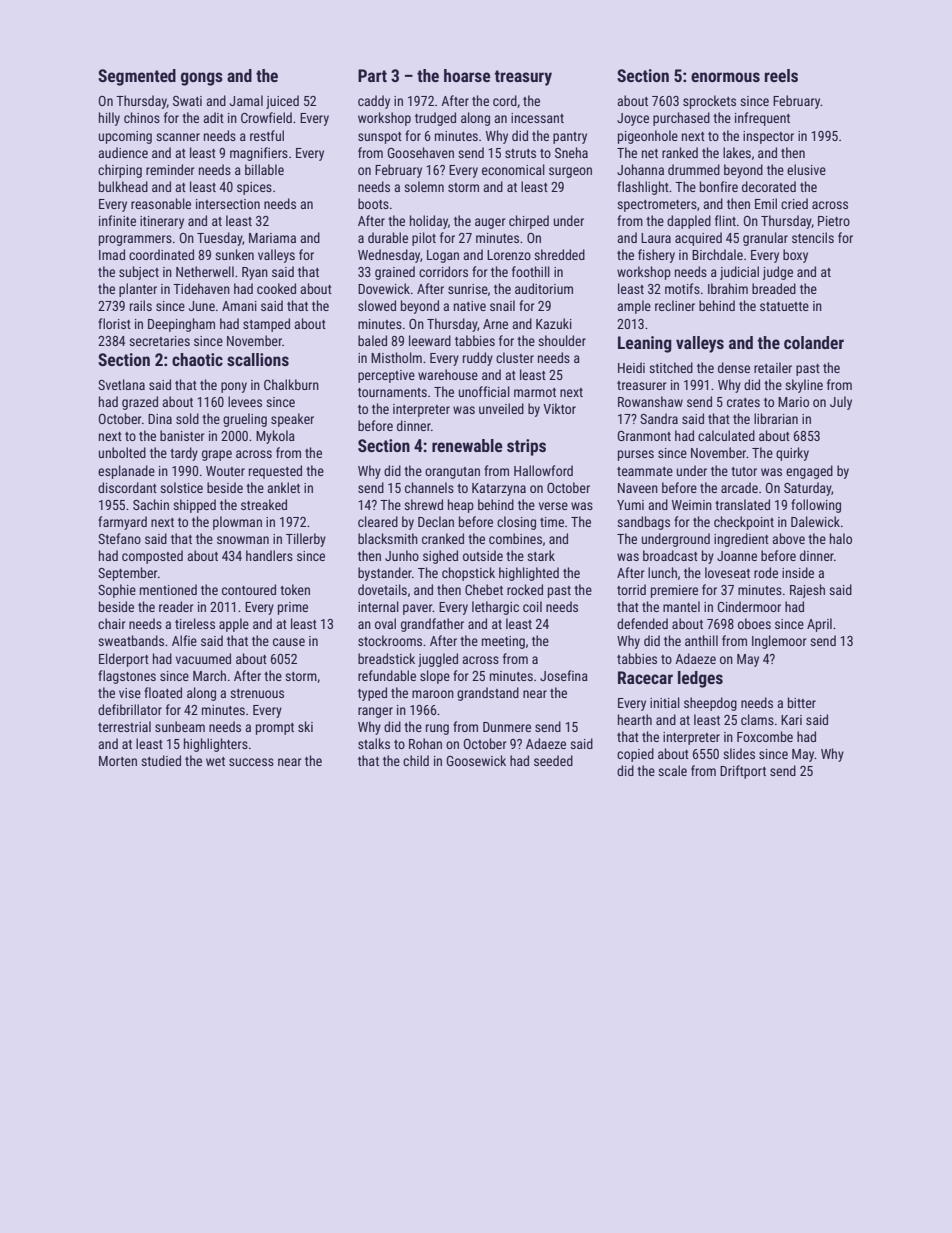 Image resolution: width=952 pixels, height=1233 pixels. What do you see at coordinates (452, 473) in the screenshot?
I see `orangutan` at bounding box center [452, 473].
